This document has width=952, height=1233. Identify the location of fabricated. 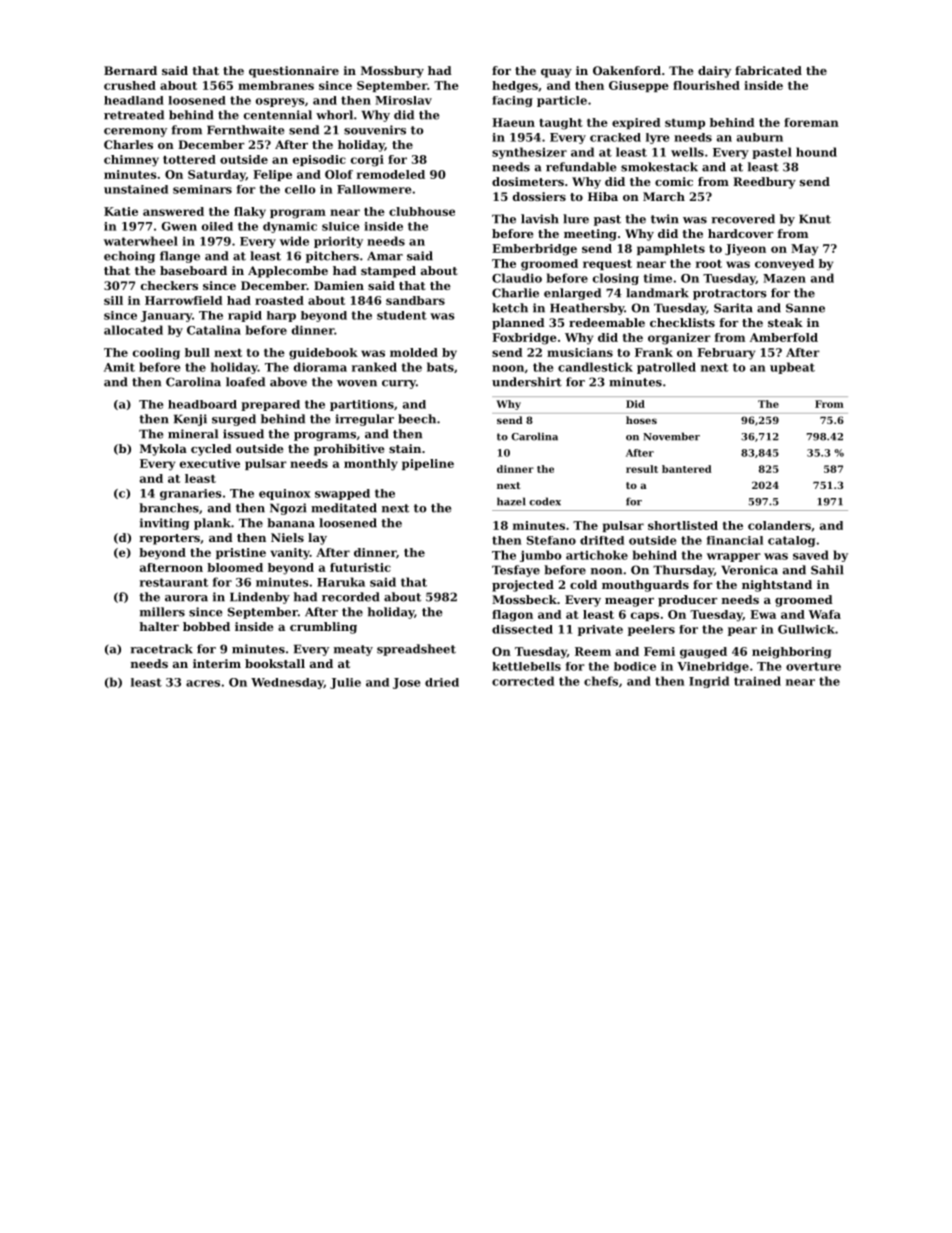
(768, 70).
